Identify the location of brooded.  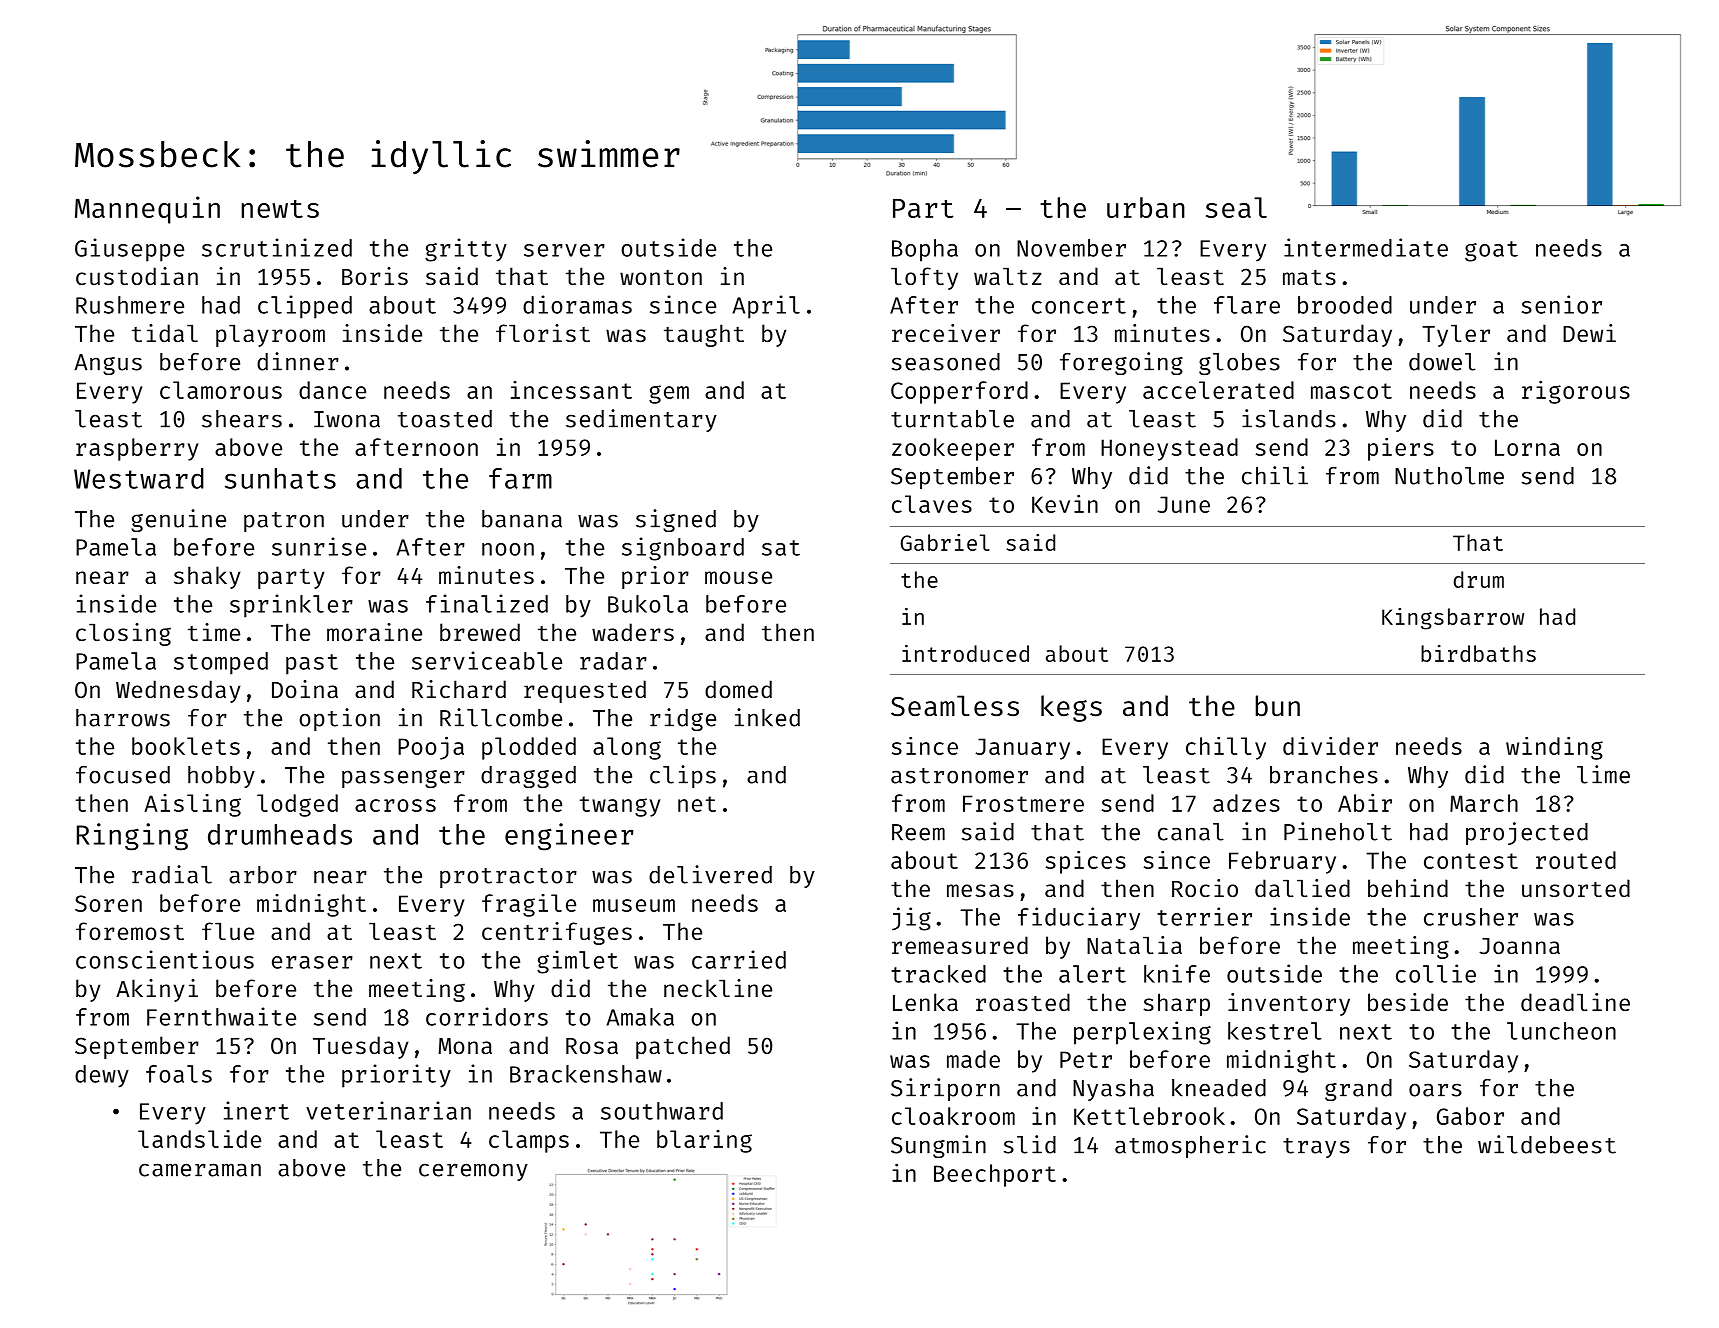
(1345, 305).
